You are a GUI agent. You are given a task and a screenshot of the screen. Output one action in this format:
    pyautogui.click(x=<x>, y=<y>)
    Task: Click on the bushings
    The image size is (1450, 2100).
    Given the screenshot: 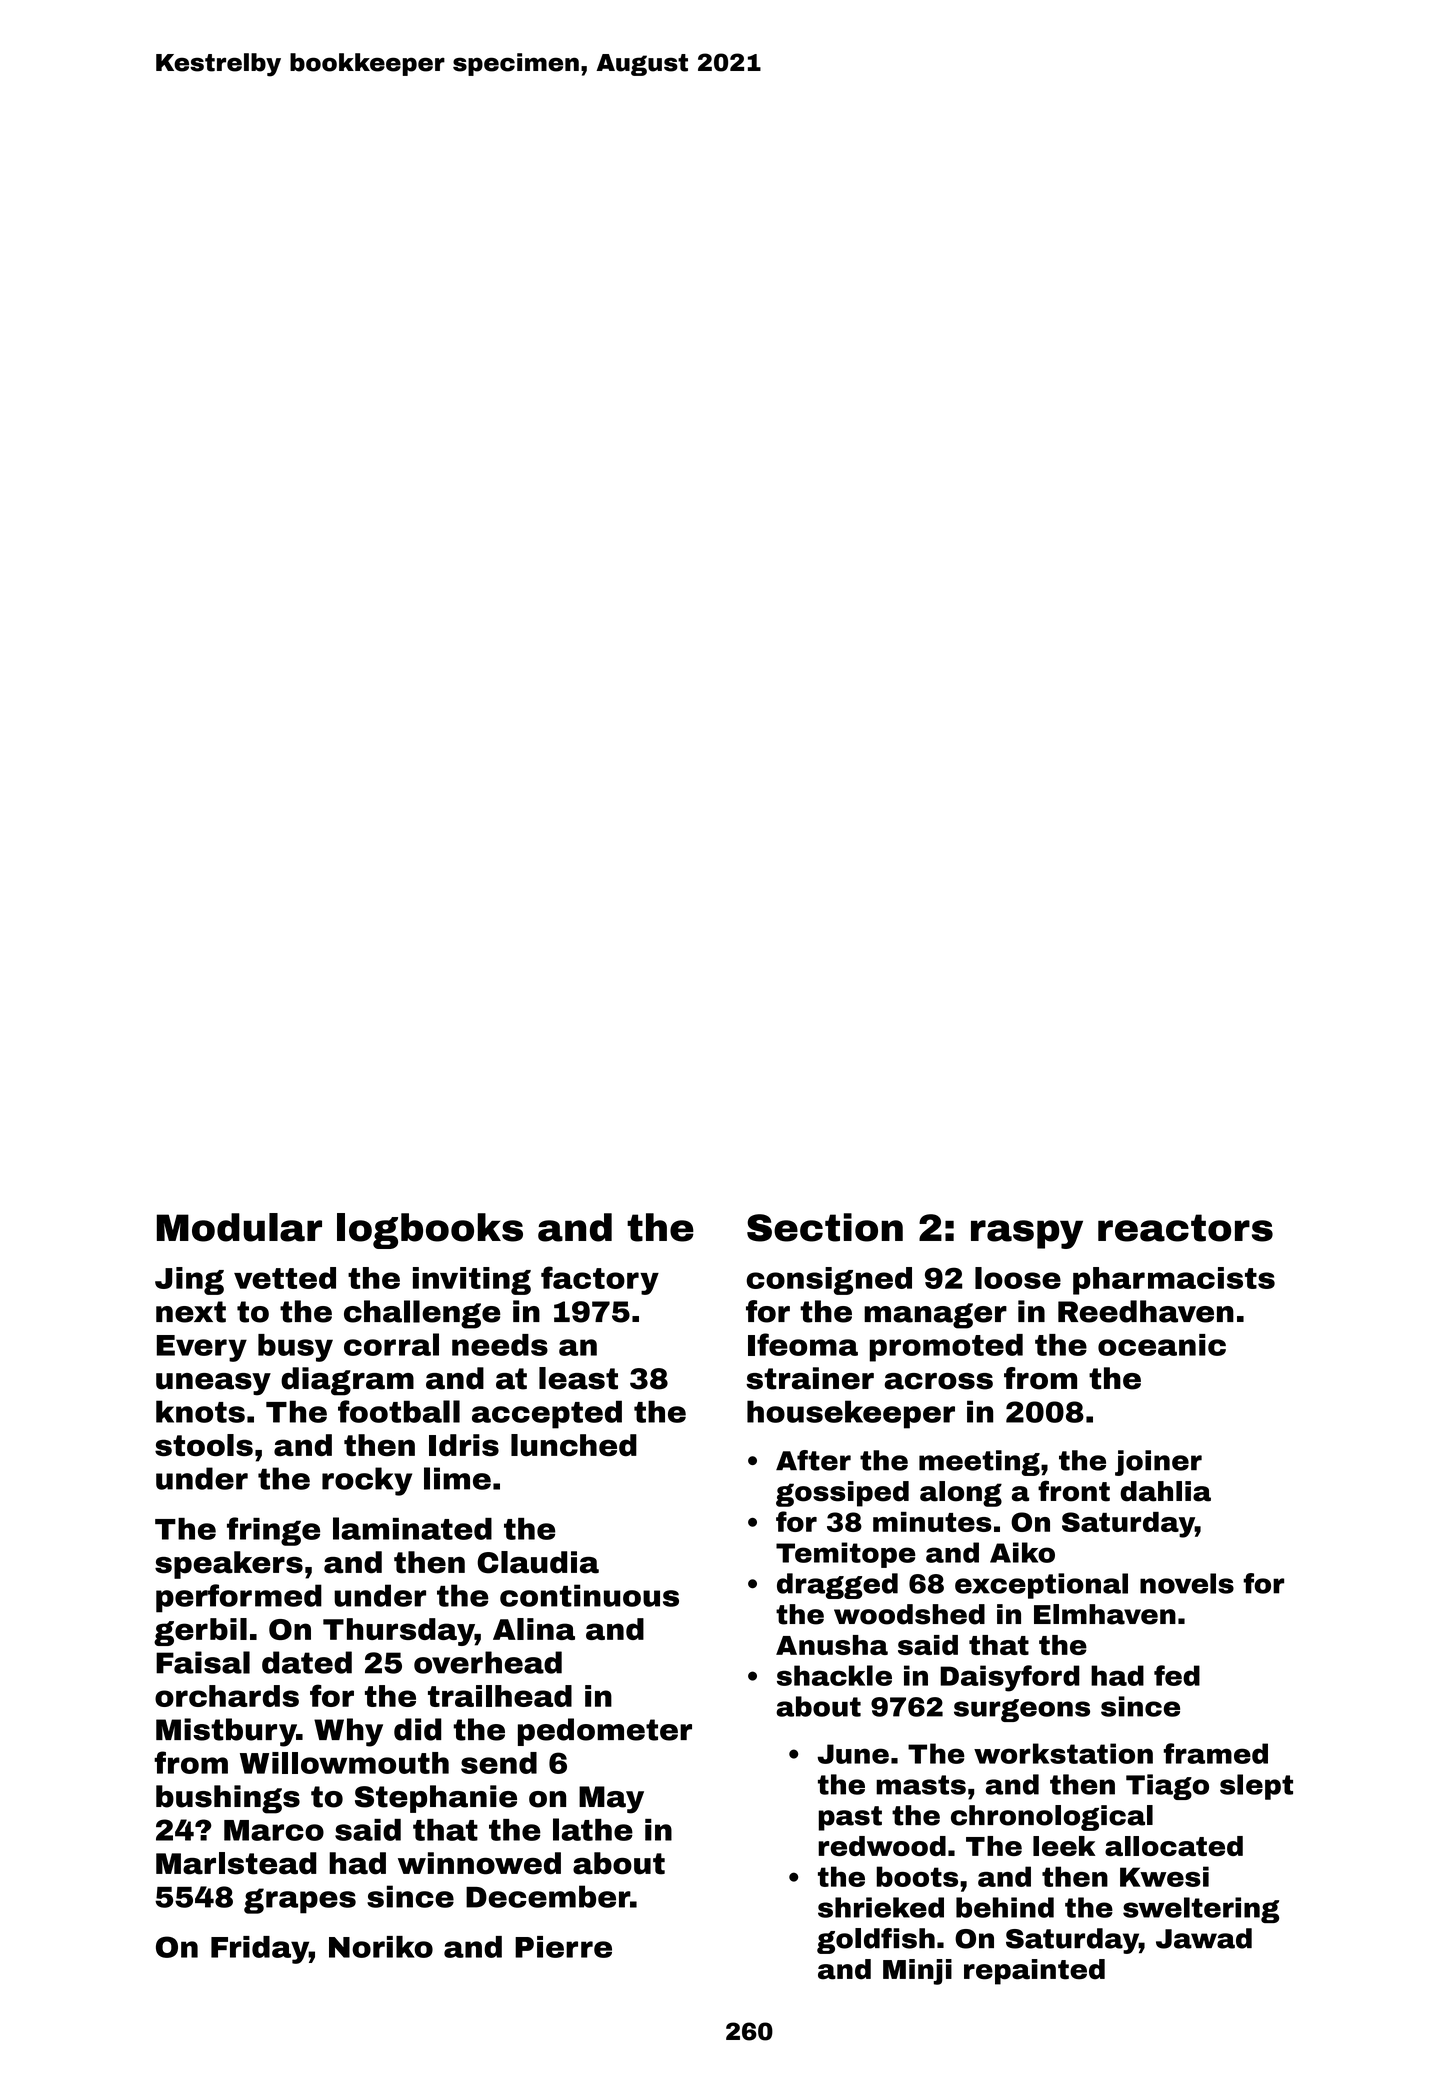 What is the action you would take?
    pyautogui.click(x=228, y=1799)
